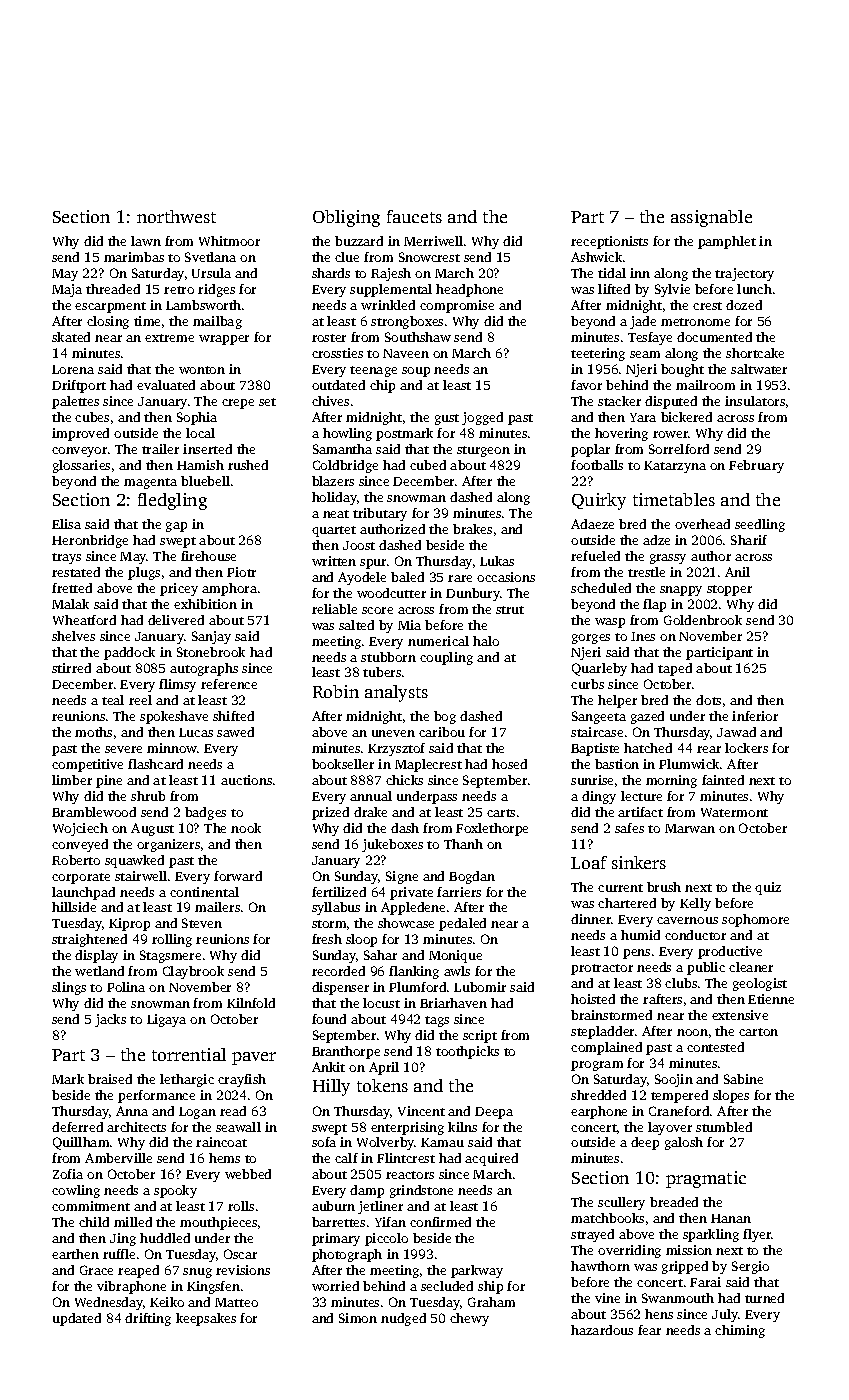 The height and width of the screenshot is (1400, 849). Describe the element at coordinates (679, 449) in the screenshot. I see `Sorrelford` at that location.
